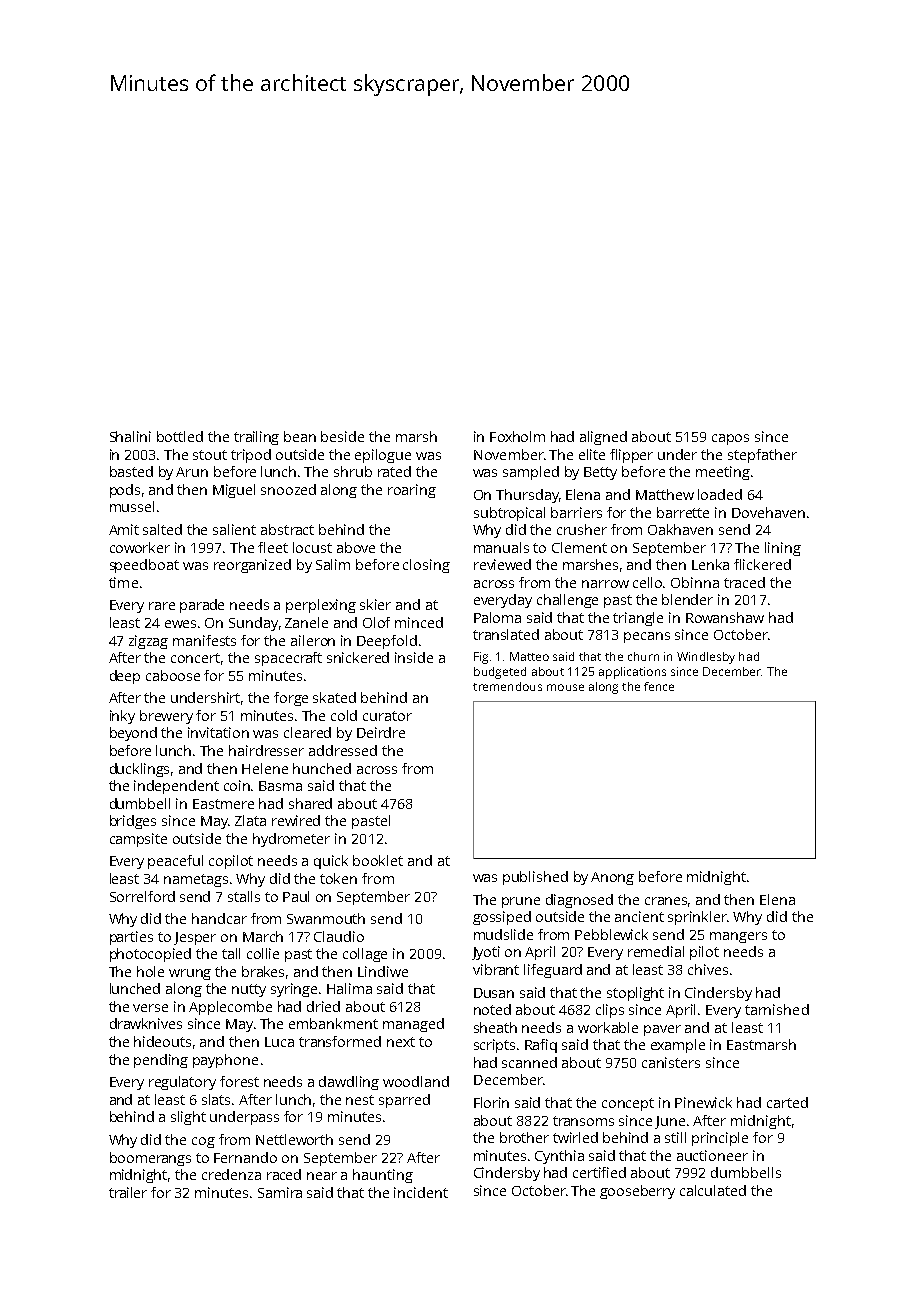  What do you see at coordinates (128, 1192) in the document?
I see `trailer` at bounding box center [128, 1192].
